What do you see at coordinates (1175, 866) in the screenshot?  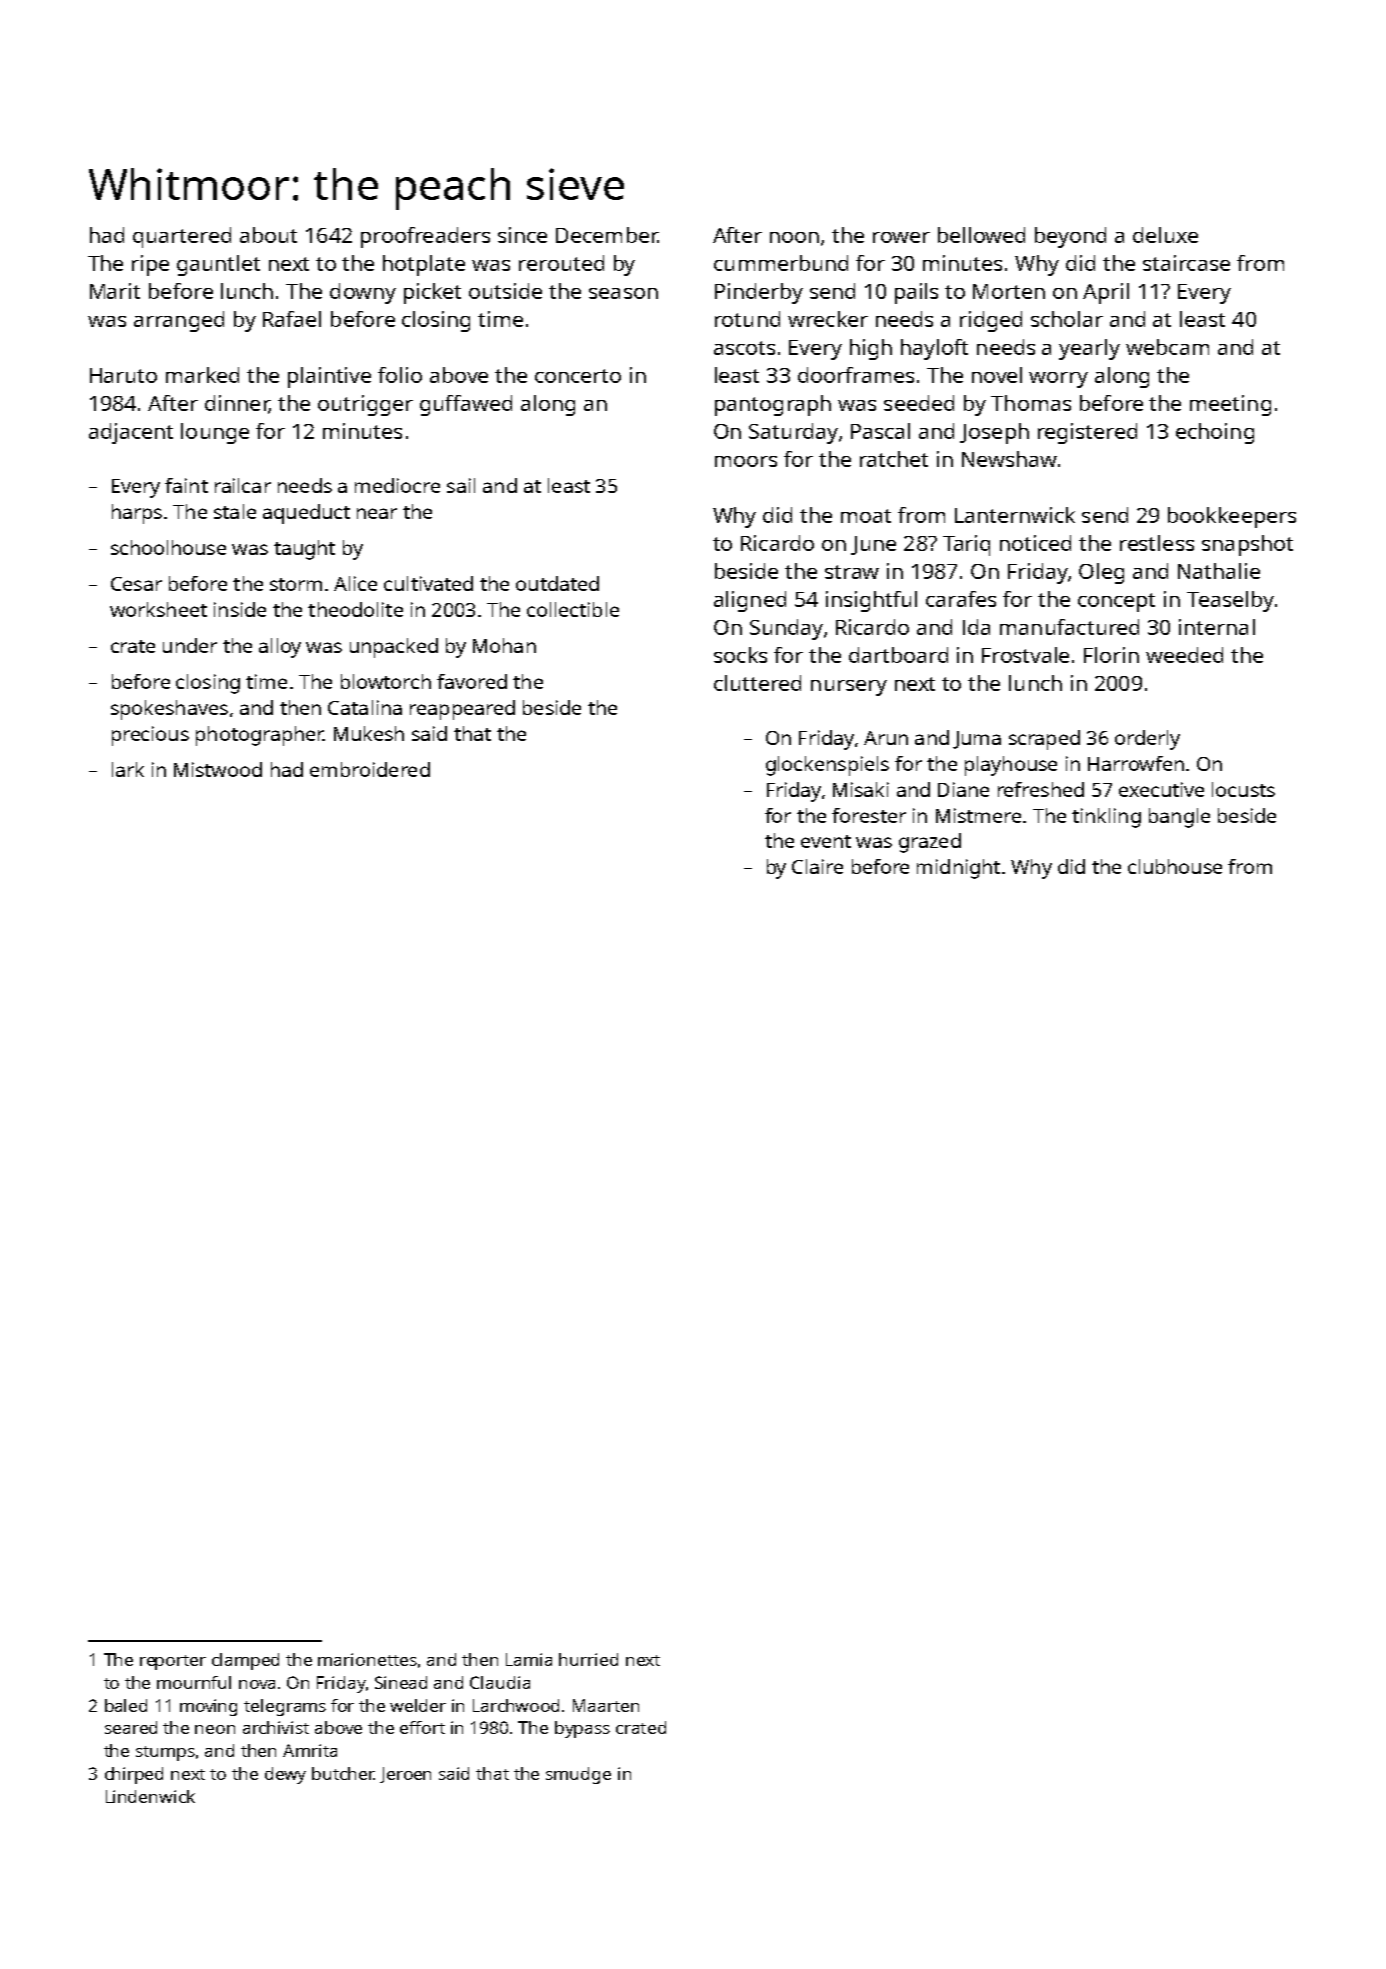 I see `clubhouse` at bounding box center [1175, 866].
